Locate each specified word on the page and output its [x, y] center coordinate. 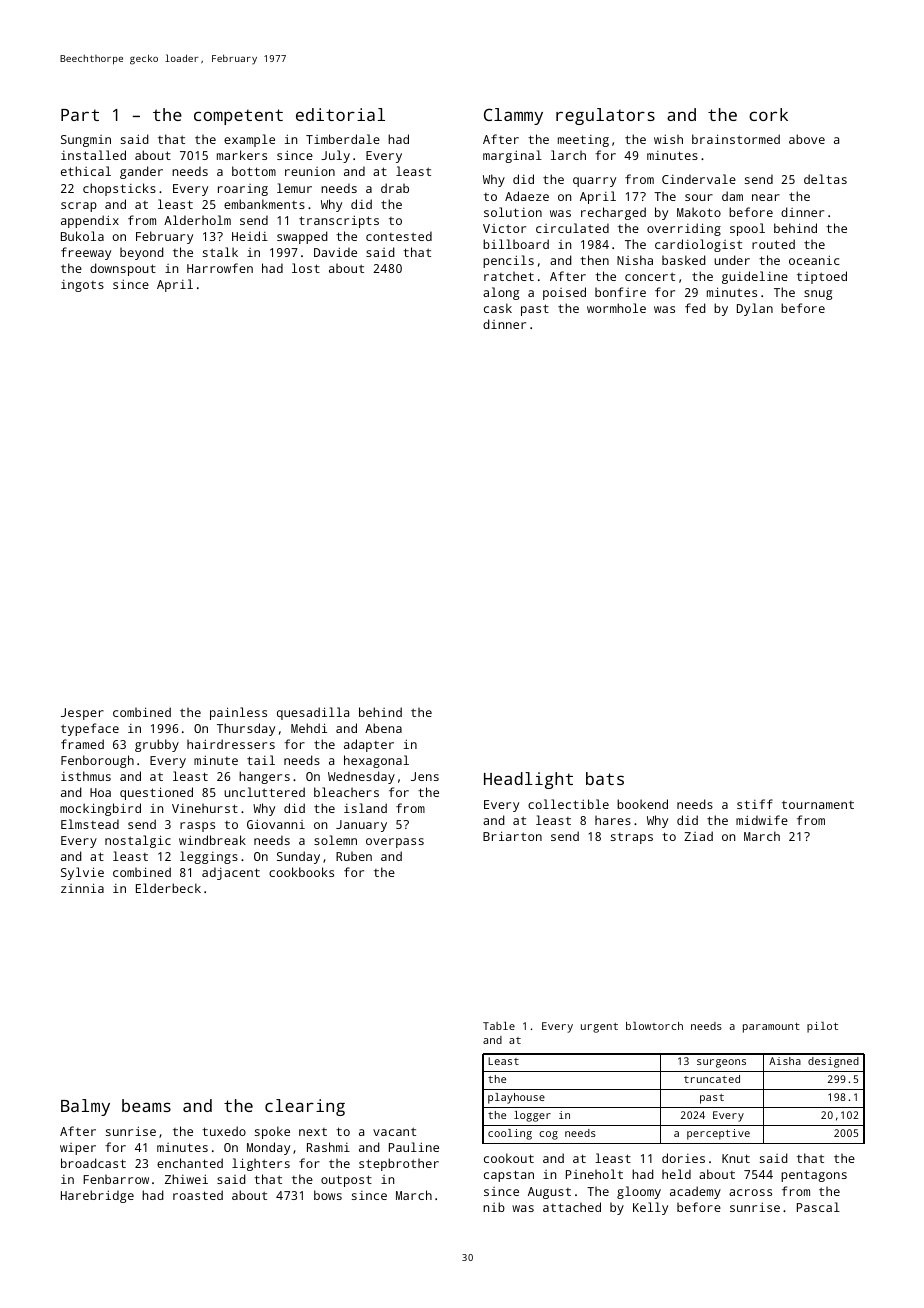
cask [498, 308]
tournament [818, 805]
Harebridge [97, 1196]
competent [238, 117]
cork [768, 114]
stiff [755, 804]
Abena [383, 728]
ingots [82, 286]
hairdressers [231, 744]
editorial [340, 114]
